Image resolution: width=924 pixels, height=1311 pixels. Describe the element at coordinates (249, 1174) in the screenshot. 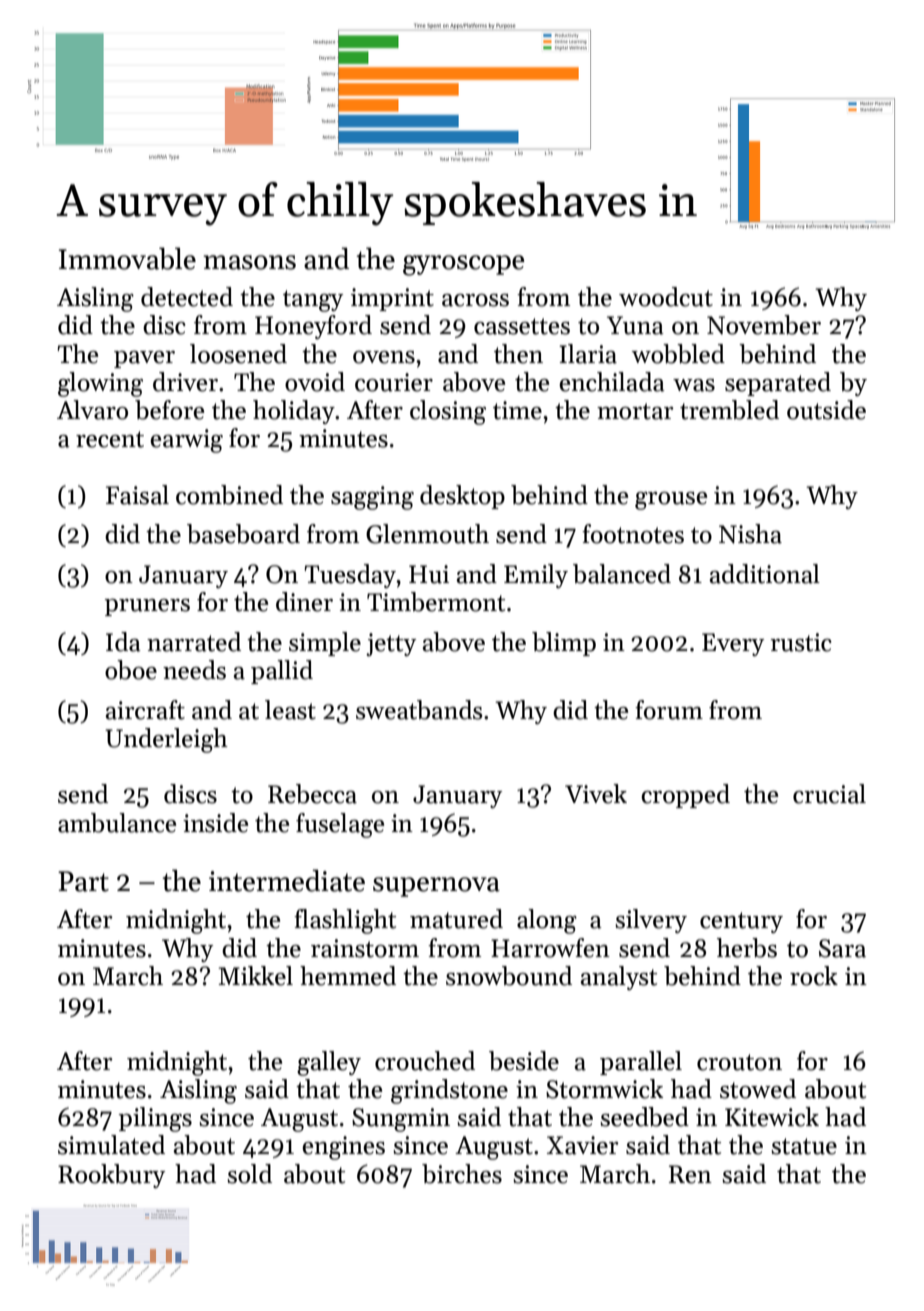

I see `sold` at that location.
